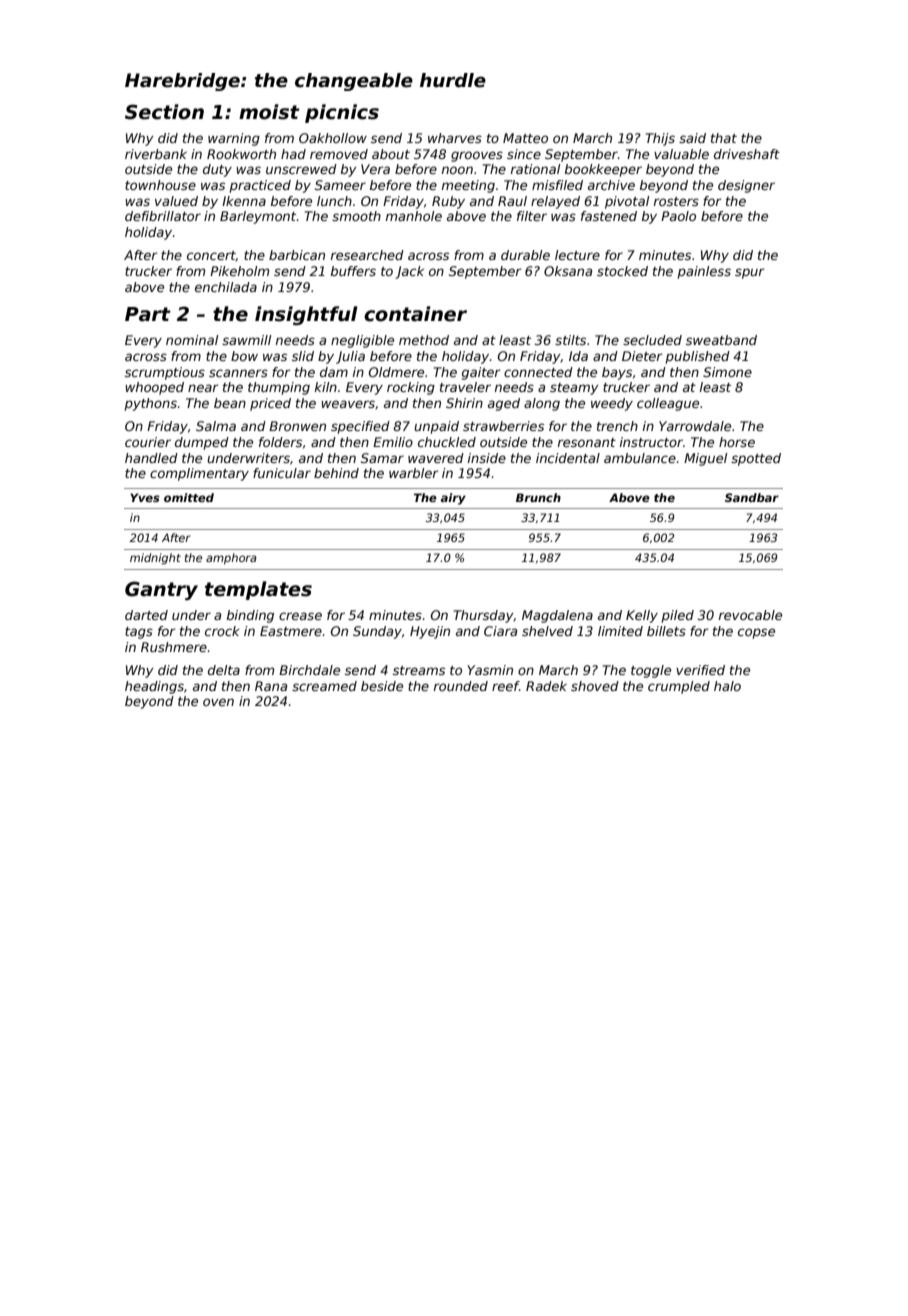 Image resolution: width=908 pixels, height=1316 pixels. I want to click on said, so click(692, 138).
